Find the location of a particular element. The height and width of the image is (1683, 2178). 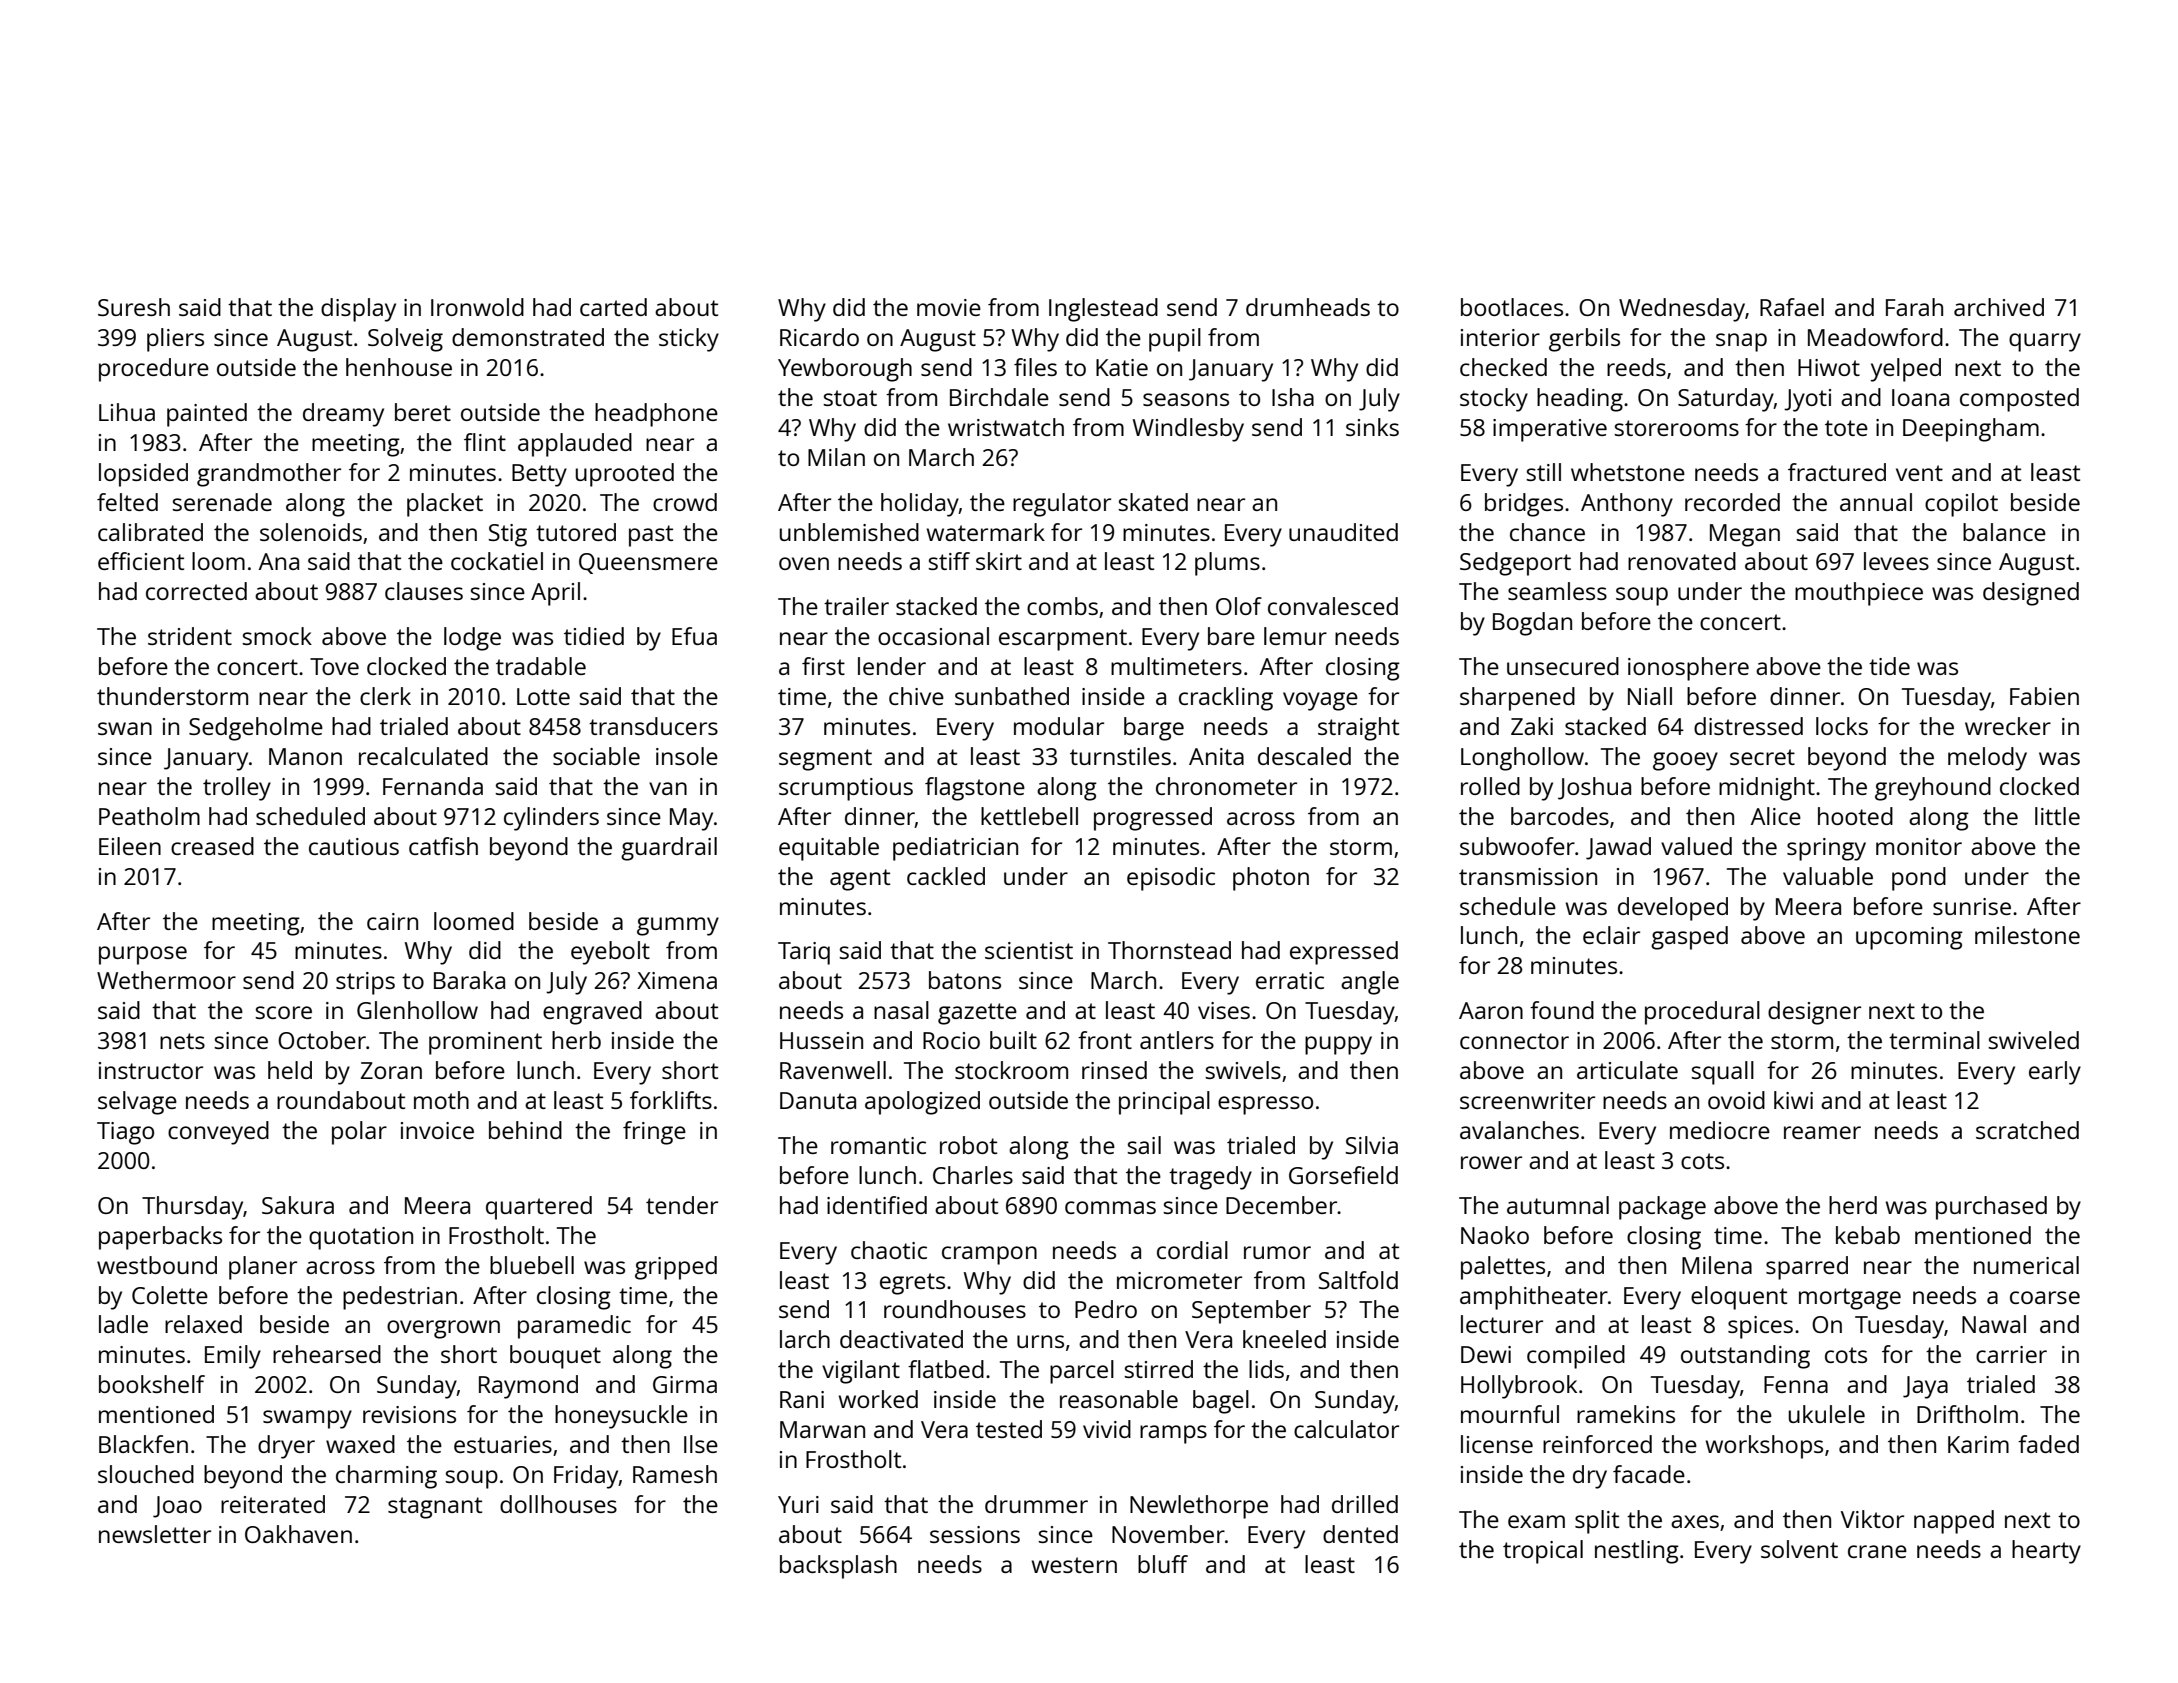

ladle is located at coordinates (123, 1324).
